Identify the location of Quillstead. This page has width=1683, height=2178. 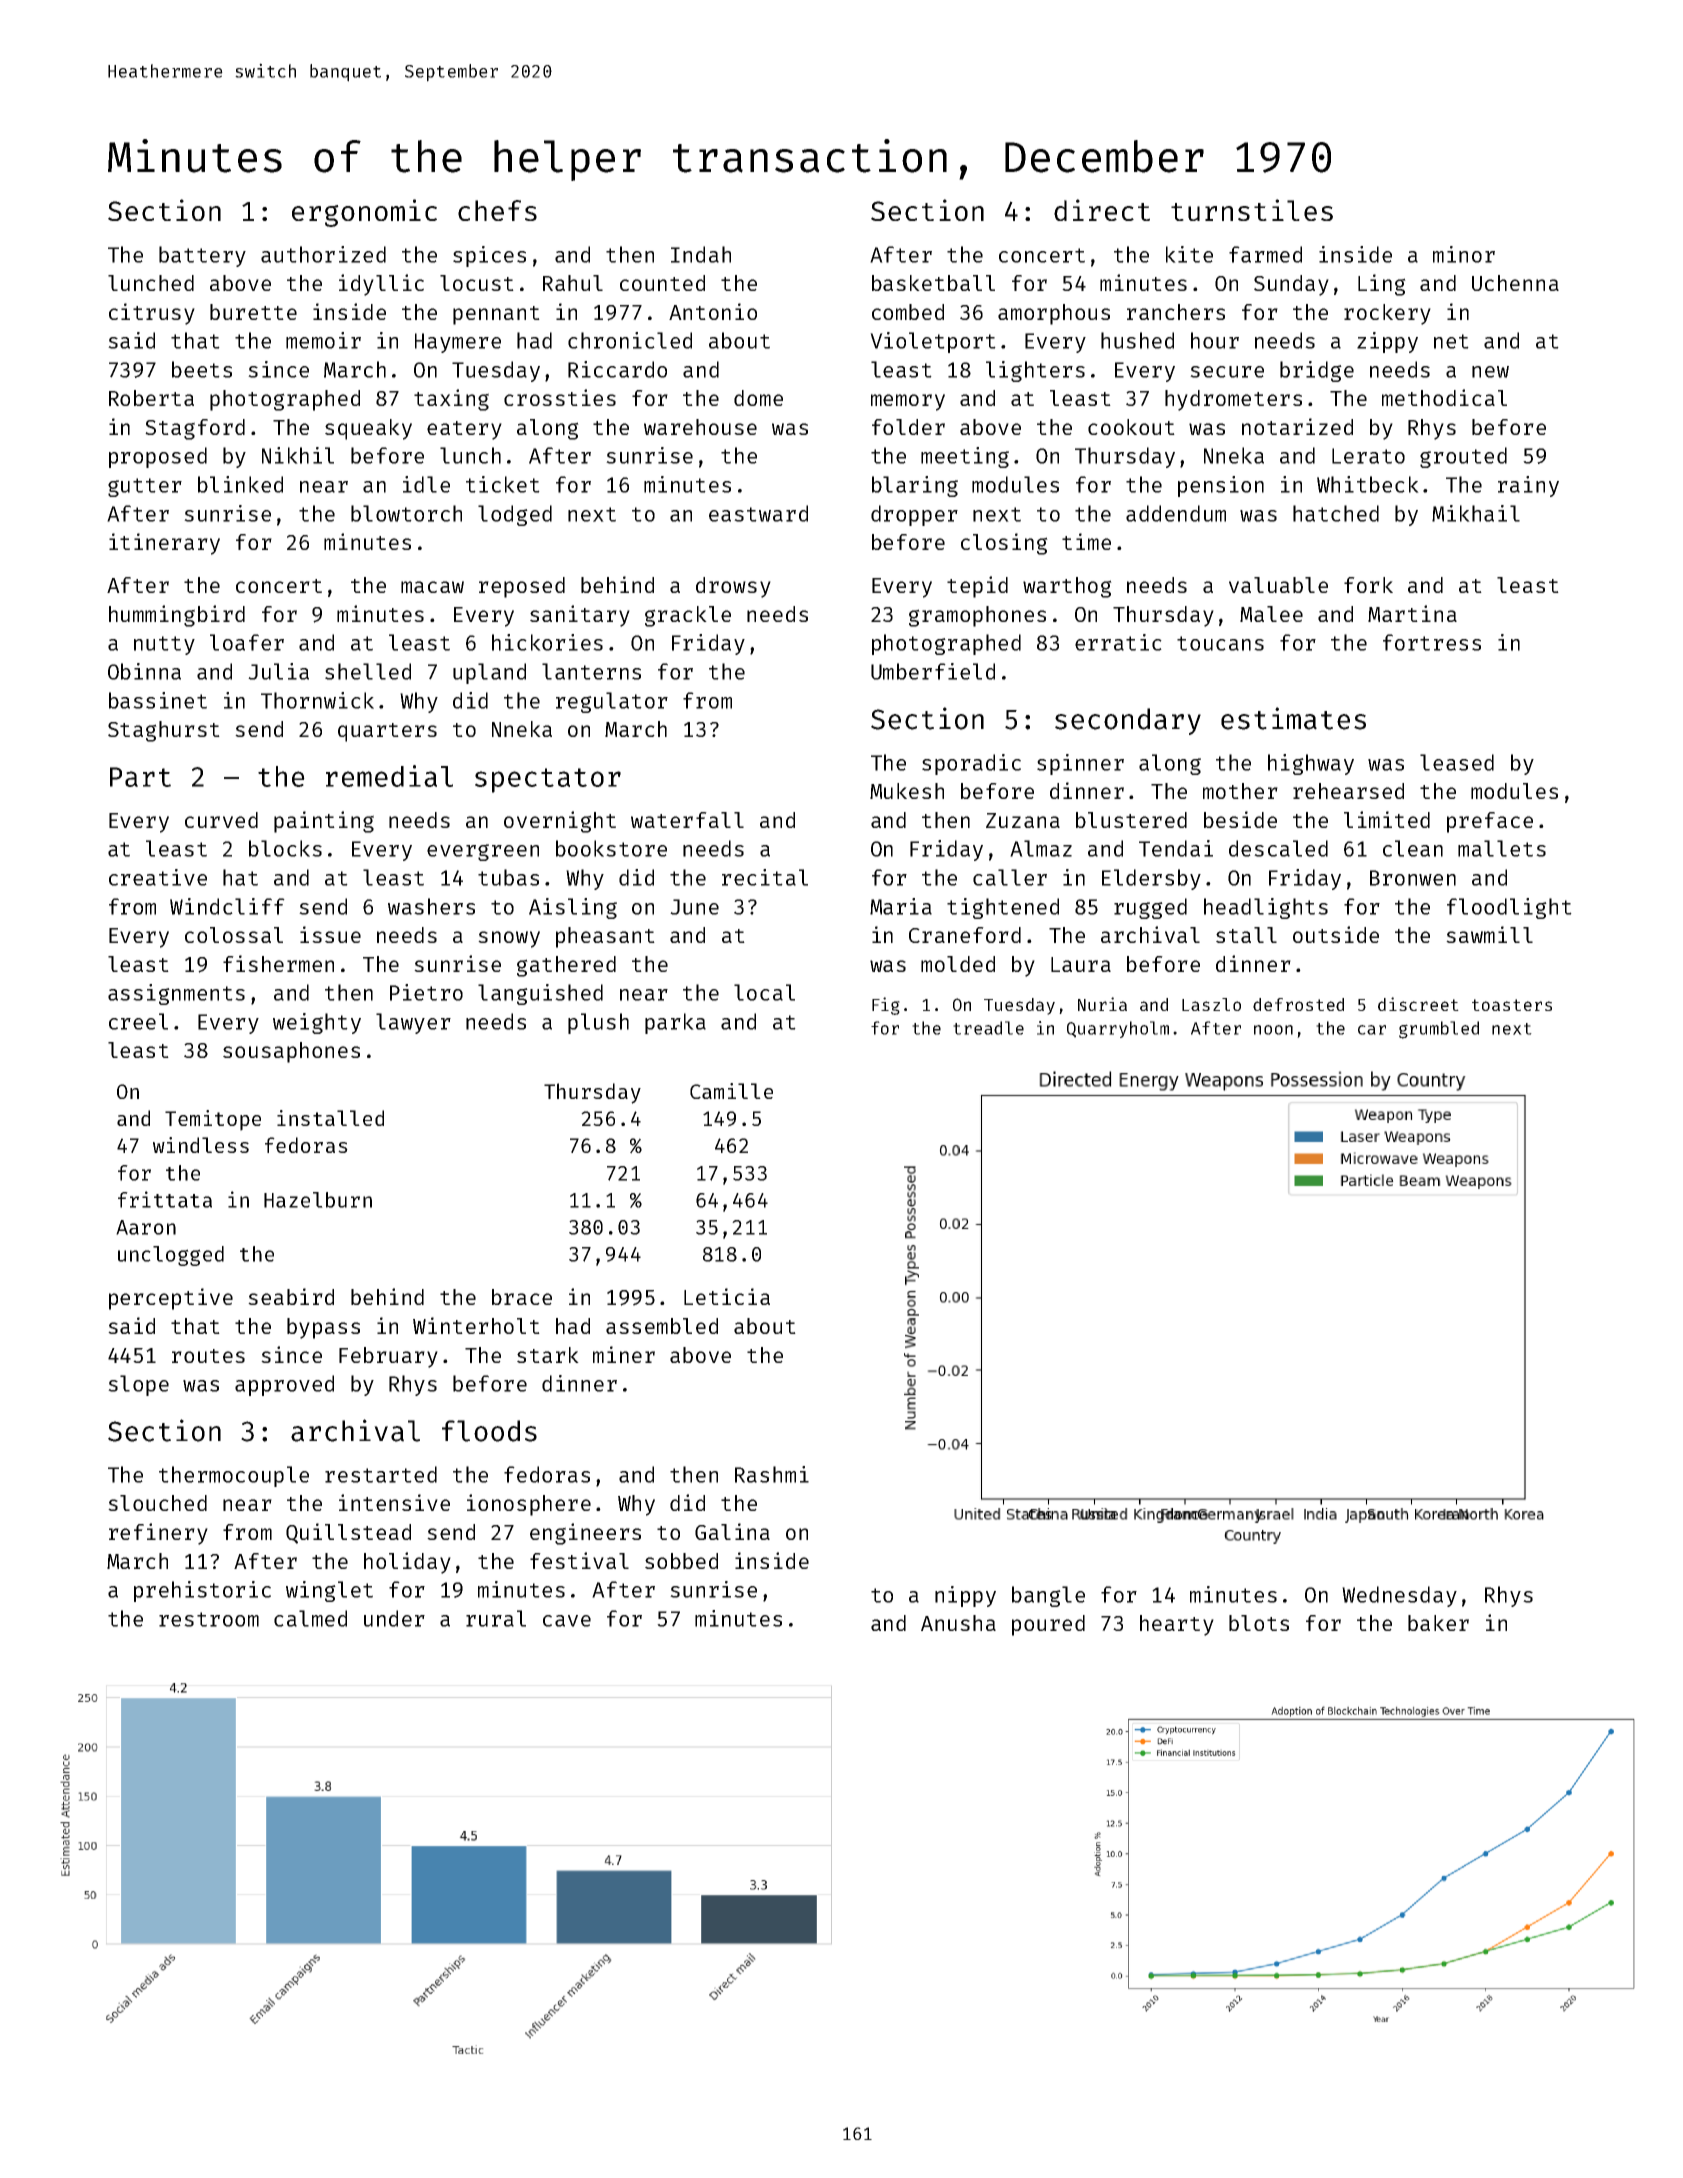
(348, 1533).
